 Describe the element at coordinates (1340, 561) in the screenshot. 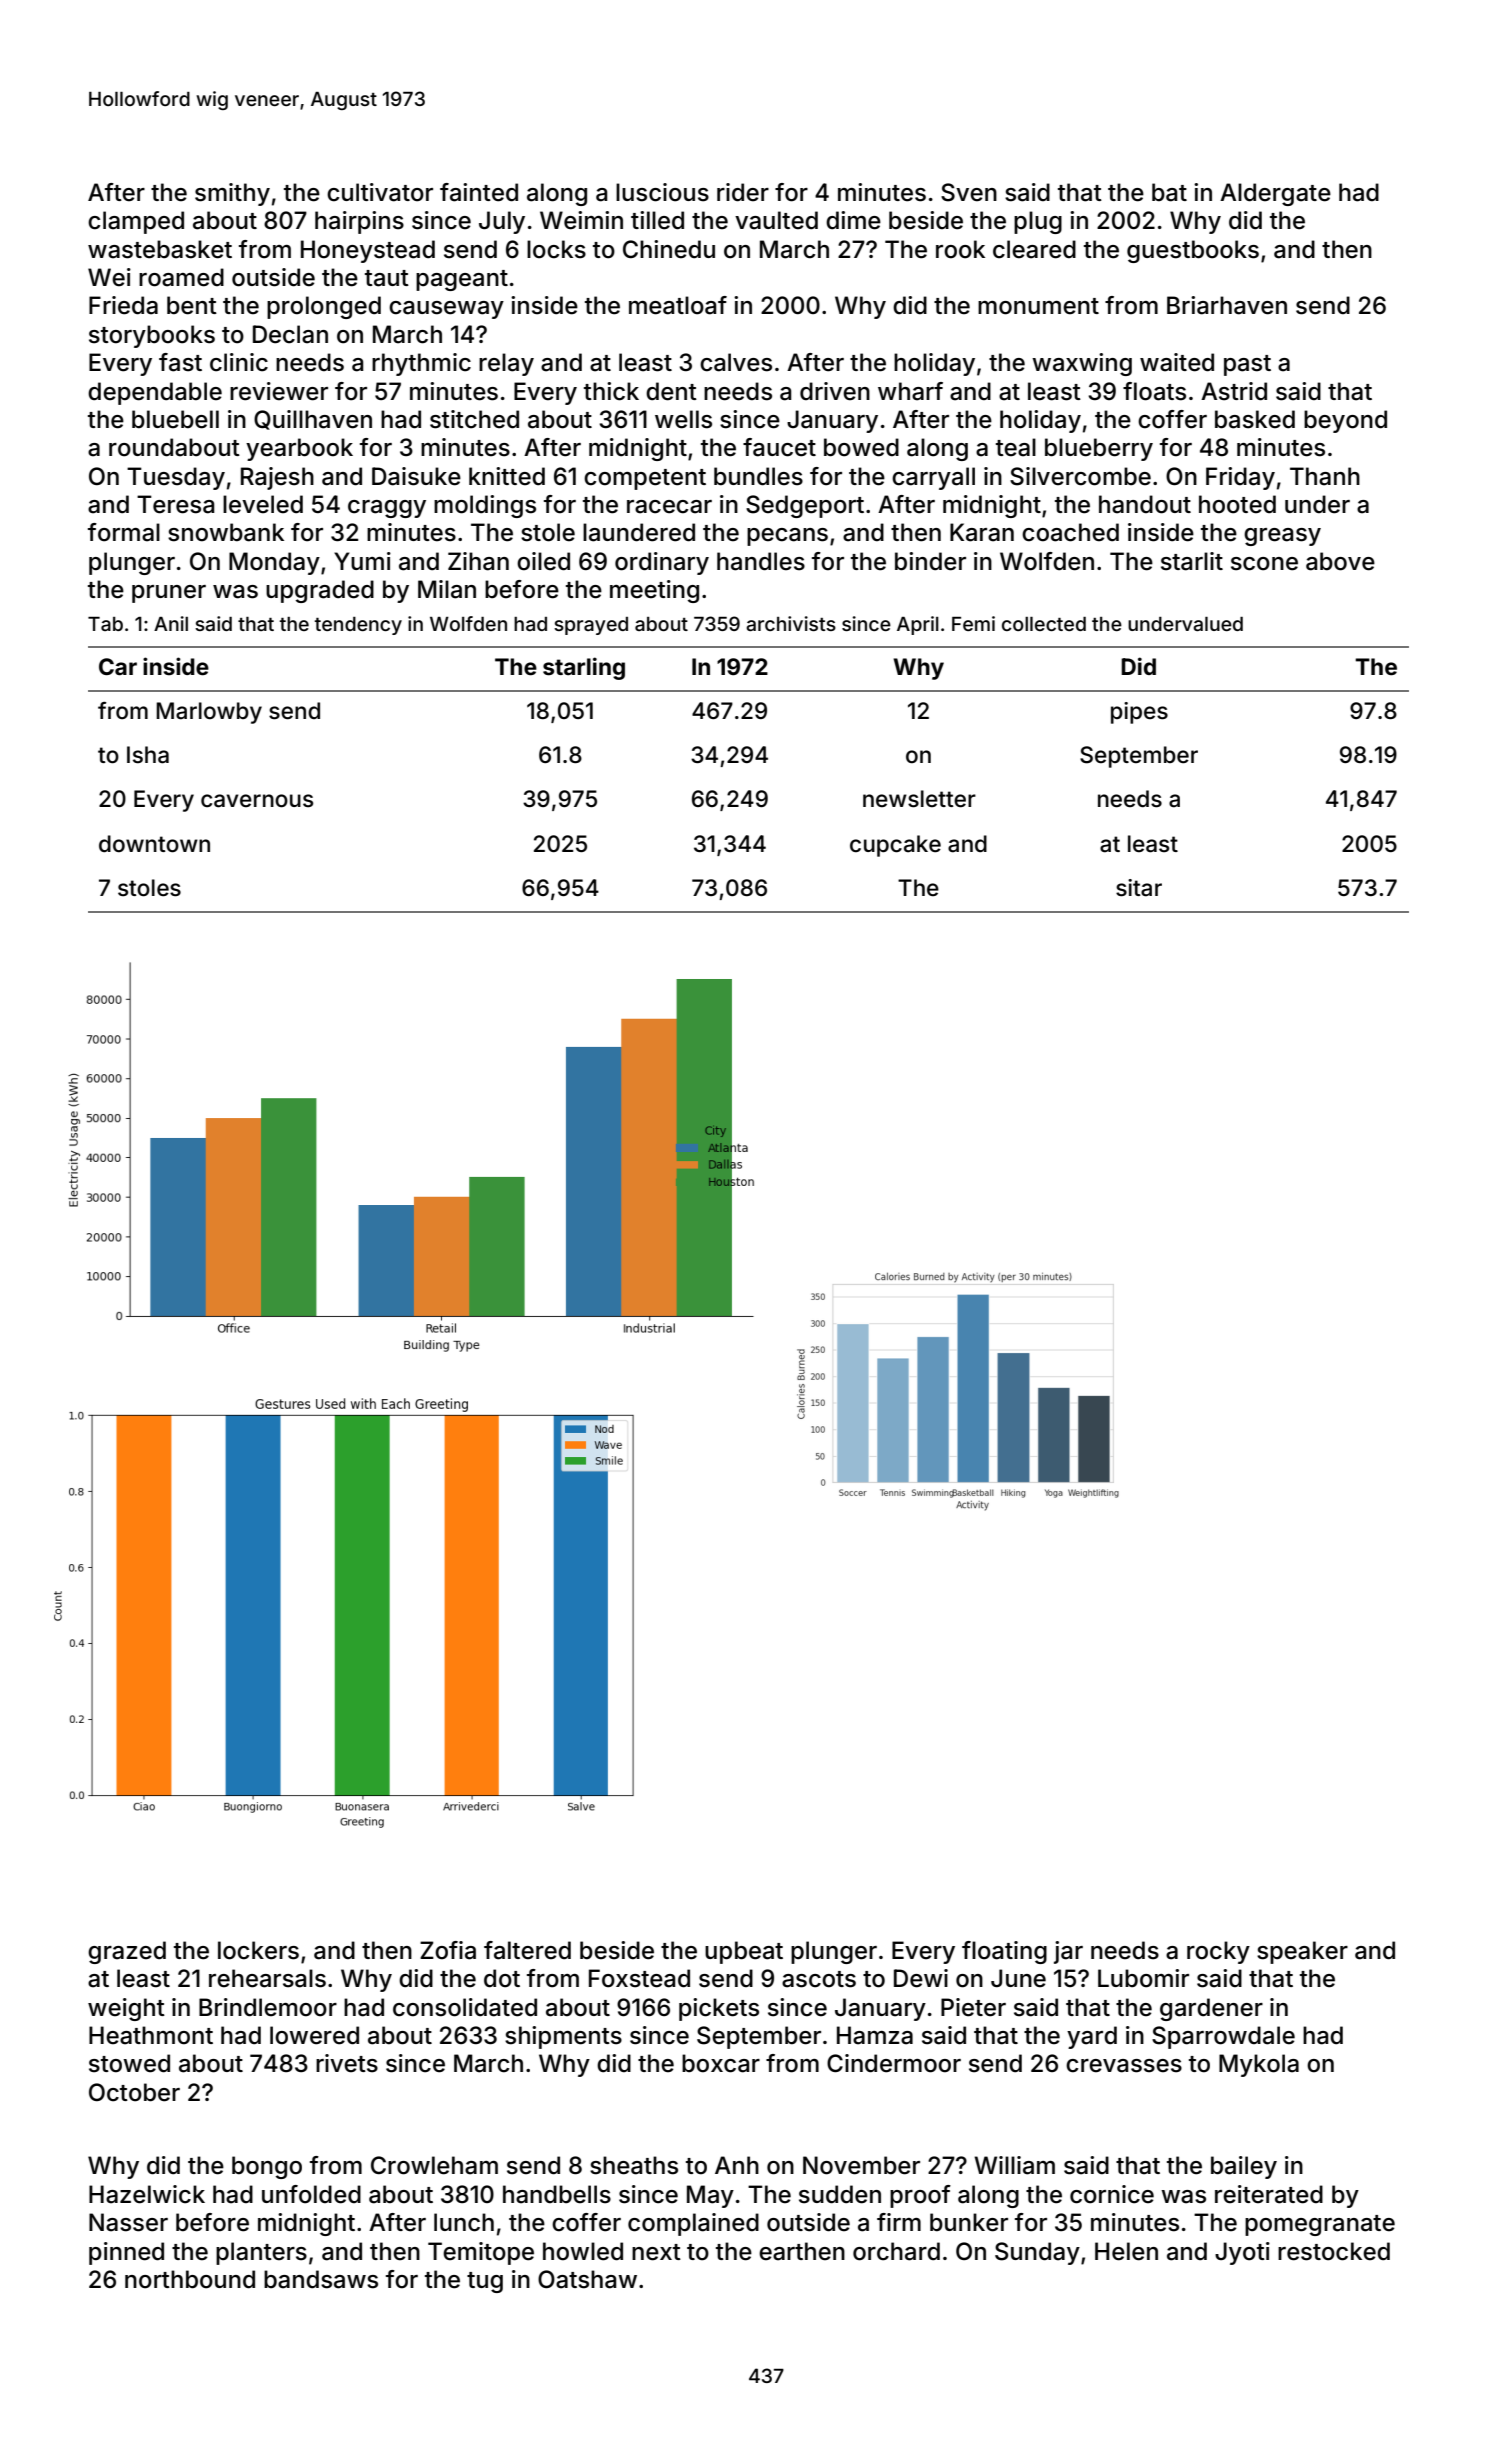

I see `above` at that location.
